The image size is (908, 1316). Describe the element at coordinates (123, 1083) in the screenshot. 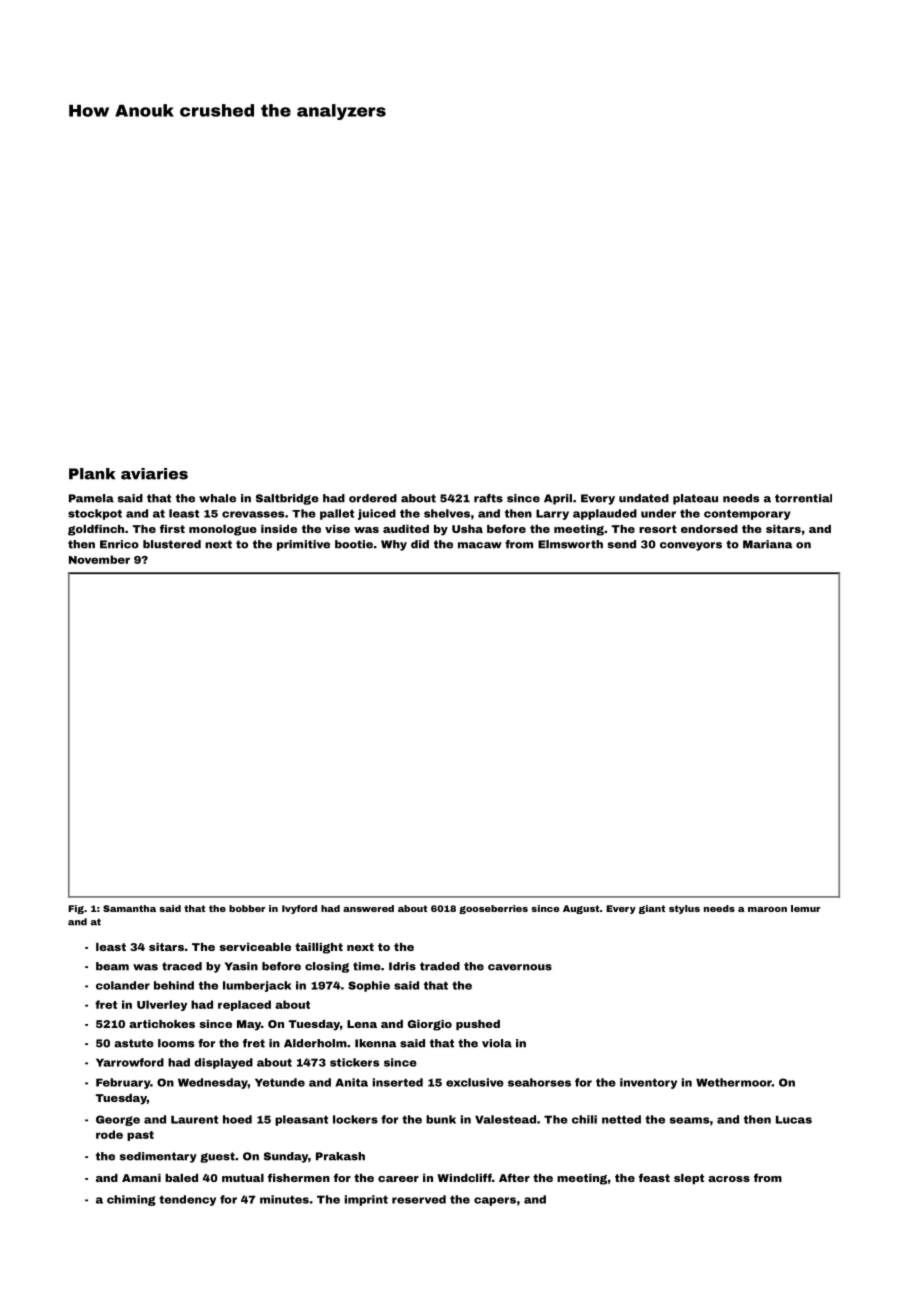

I see `February` at that location.
